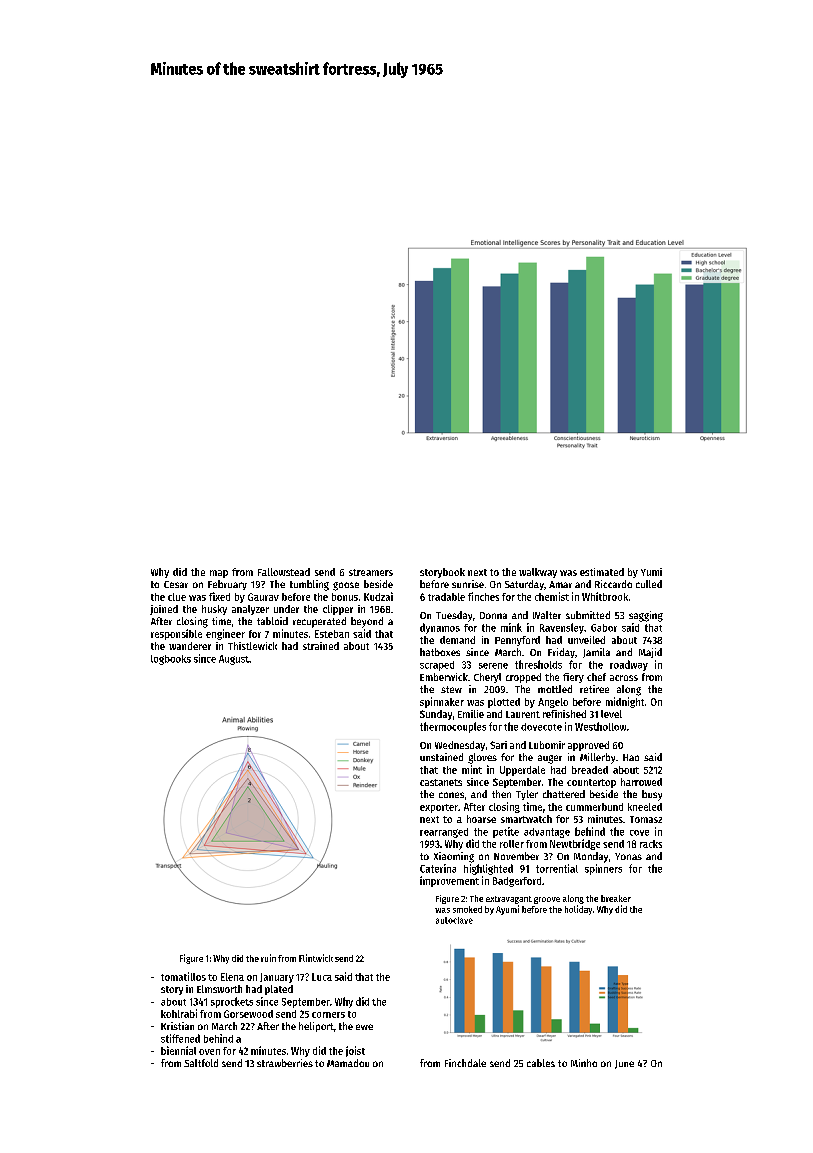 The image size is (813, 1153). What do you see at coordinates (538, 573) in the screenshot?
I see `walkway` at bounding box center [538, 573].
